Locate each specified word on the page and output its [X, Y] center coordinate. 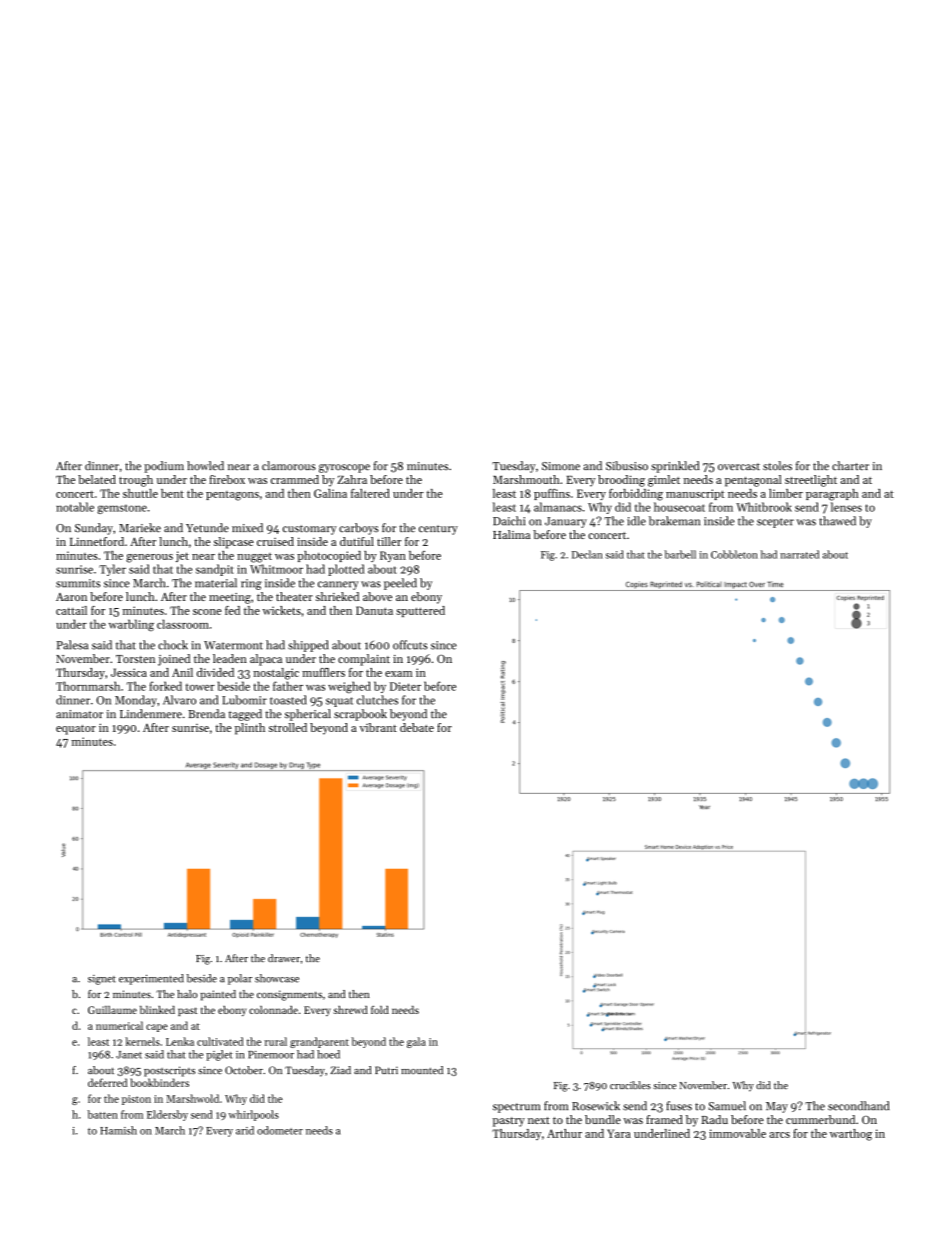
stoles [777, 466]
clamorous [289, 466]
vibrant [378, 727]
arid [245, 1130]
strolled [288, 727]
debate [417, 727]
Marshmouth [526, 479]
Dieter [405, 686]
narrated [799, 554]
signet [102, 980]
